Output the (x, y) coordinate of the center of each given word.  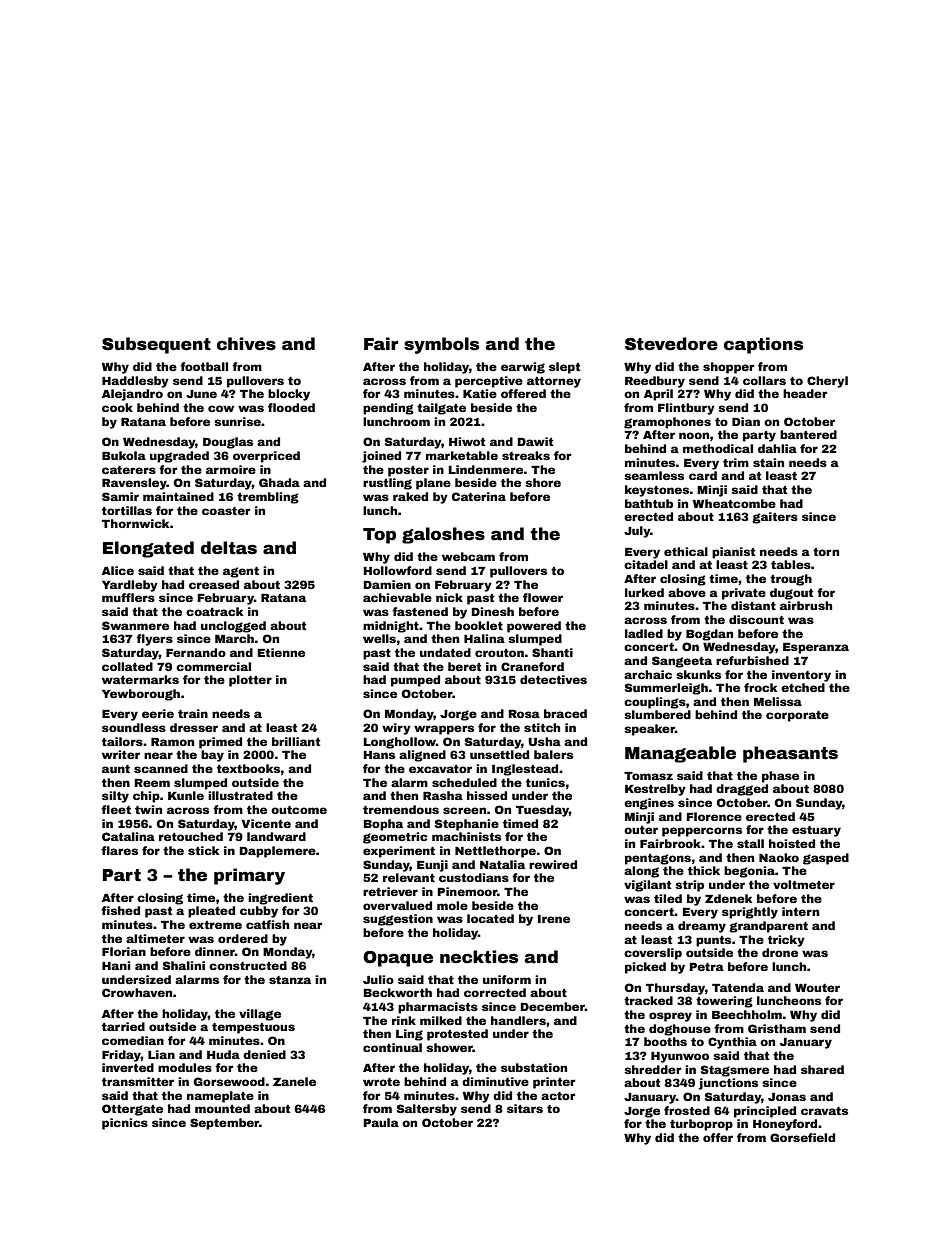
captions (763, 345)
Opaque (398, 959)
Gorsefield (802, 1137)
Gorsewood (229, 1081)
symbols (441, 345)
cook (117, 407)
